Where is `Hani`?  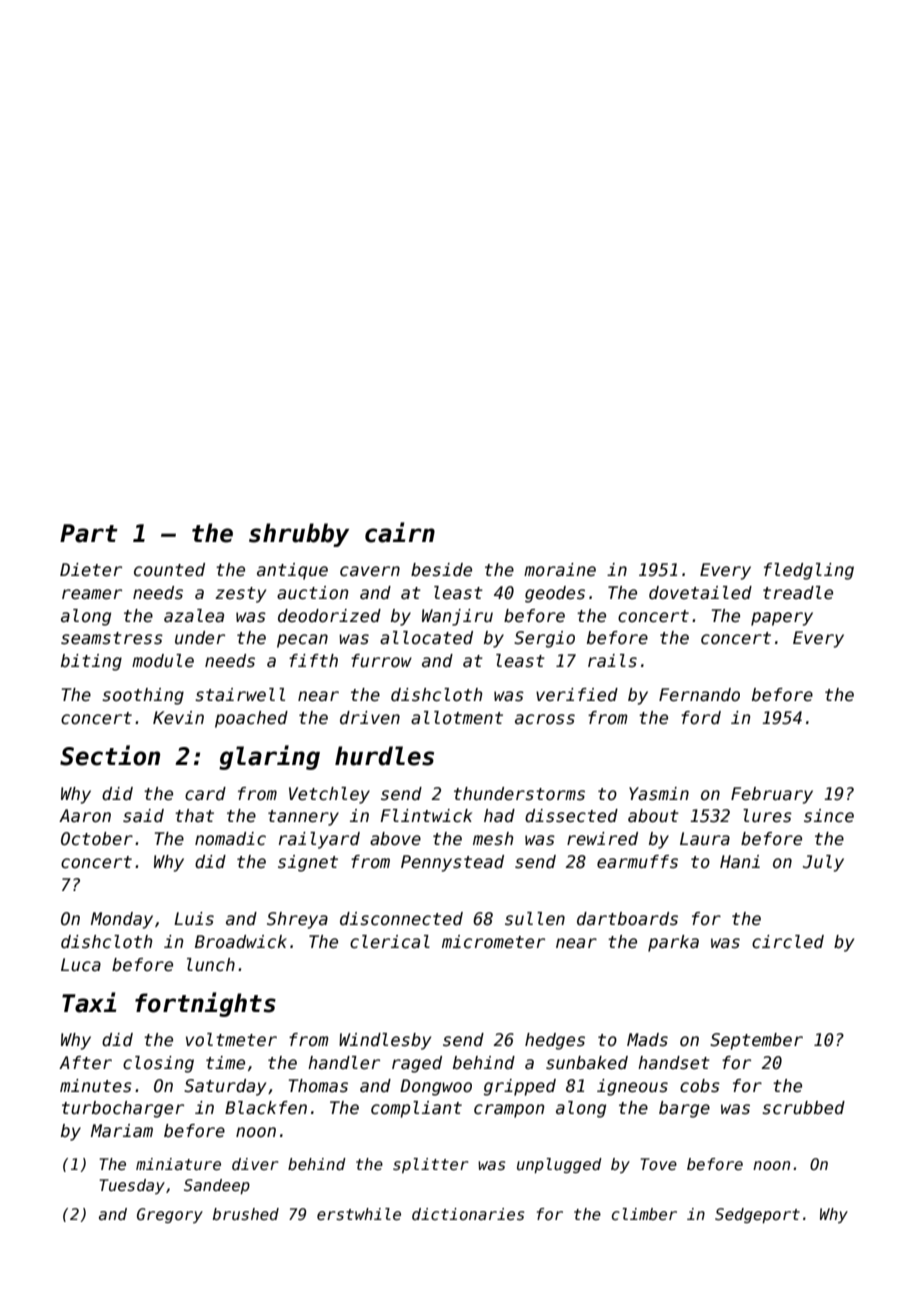
Hani is located at coordinates (740, 861).
